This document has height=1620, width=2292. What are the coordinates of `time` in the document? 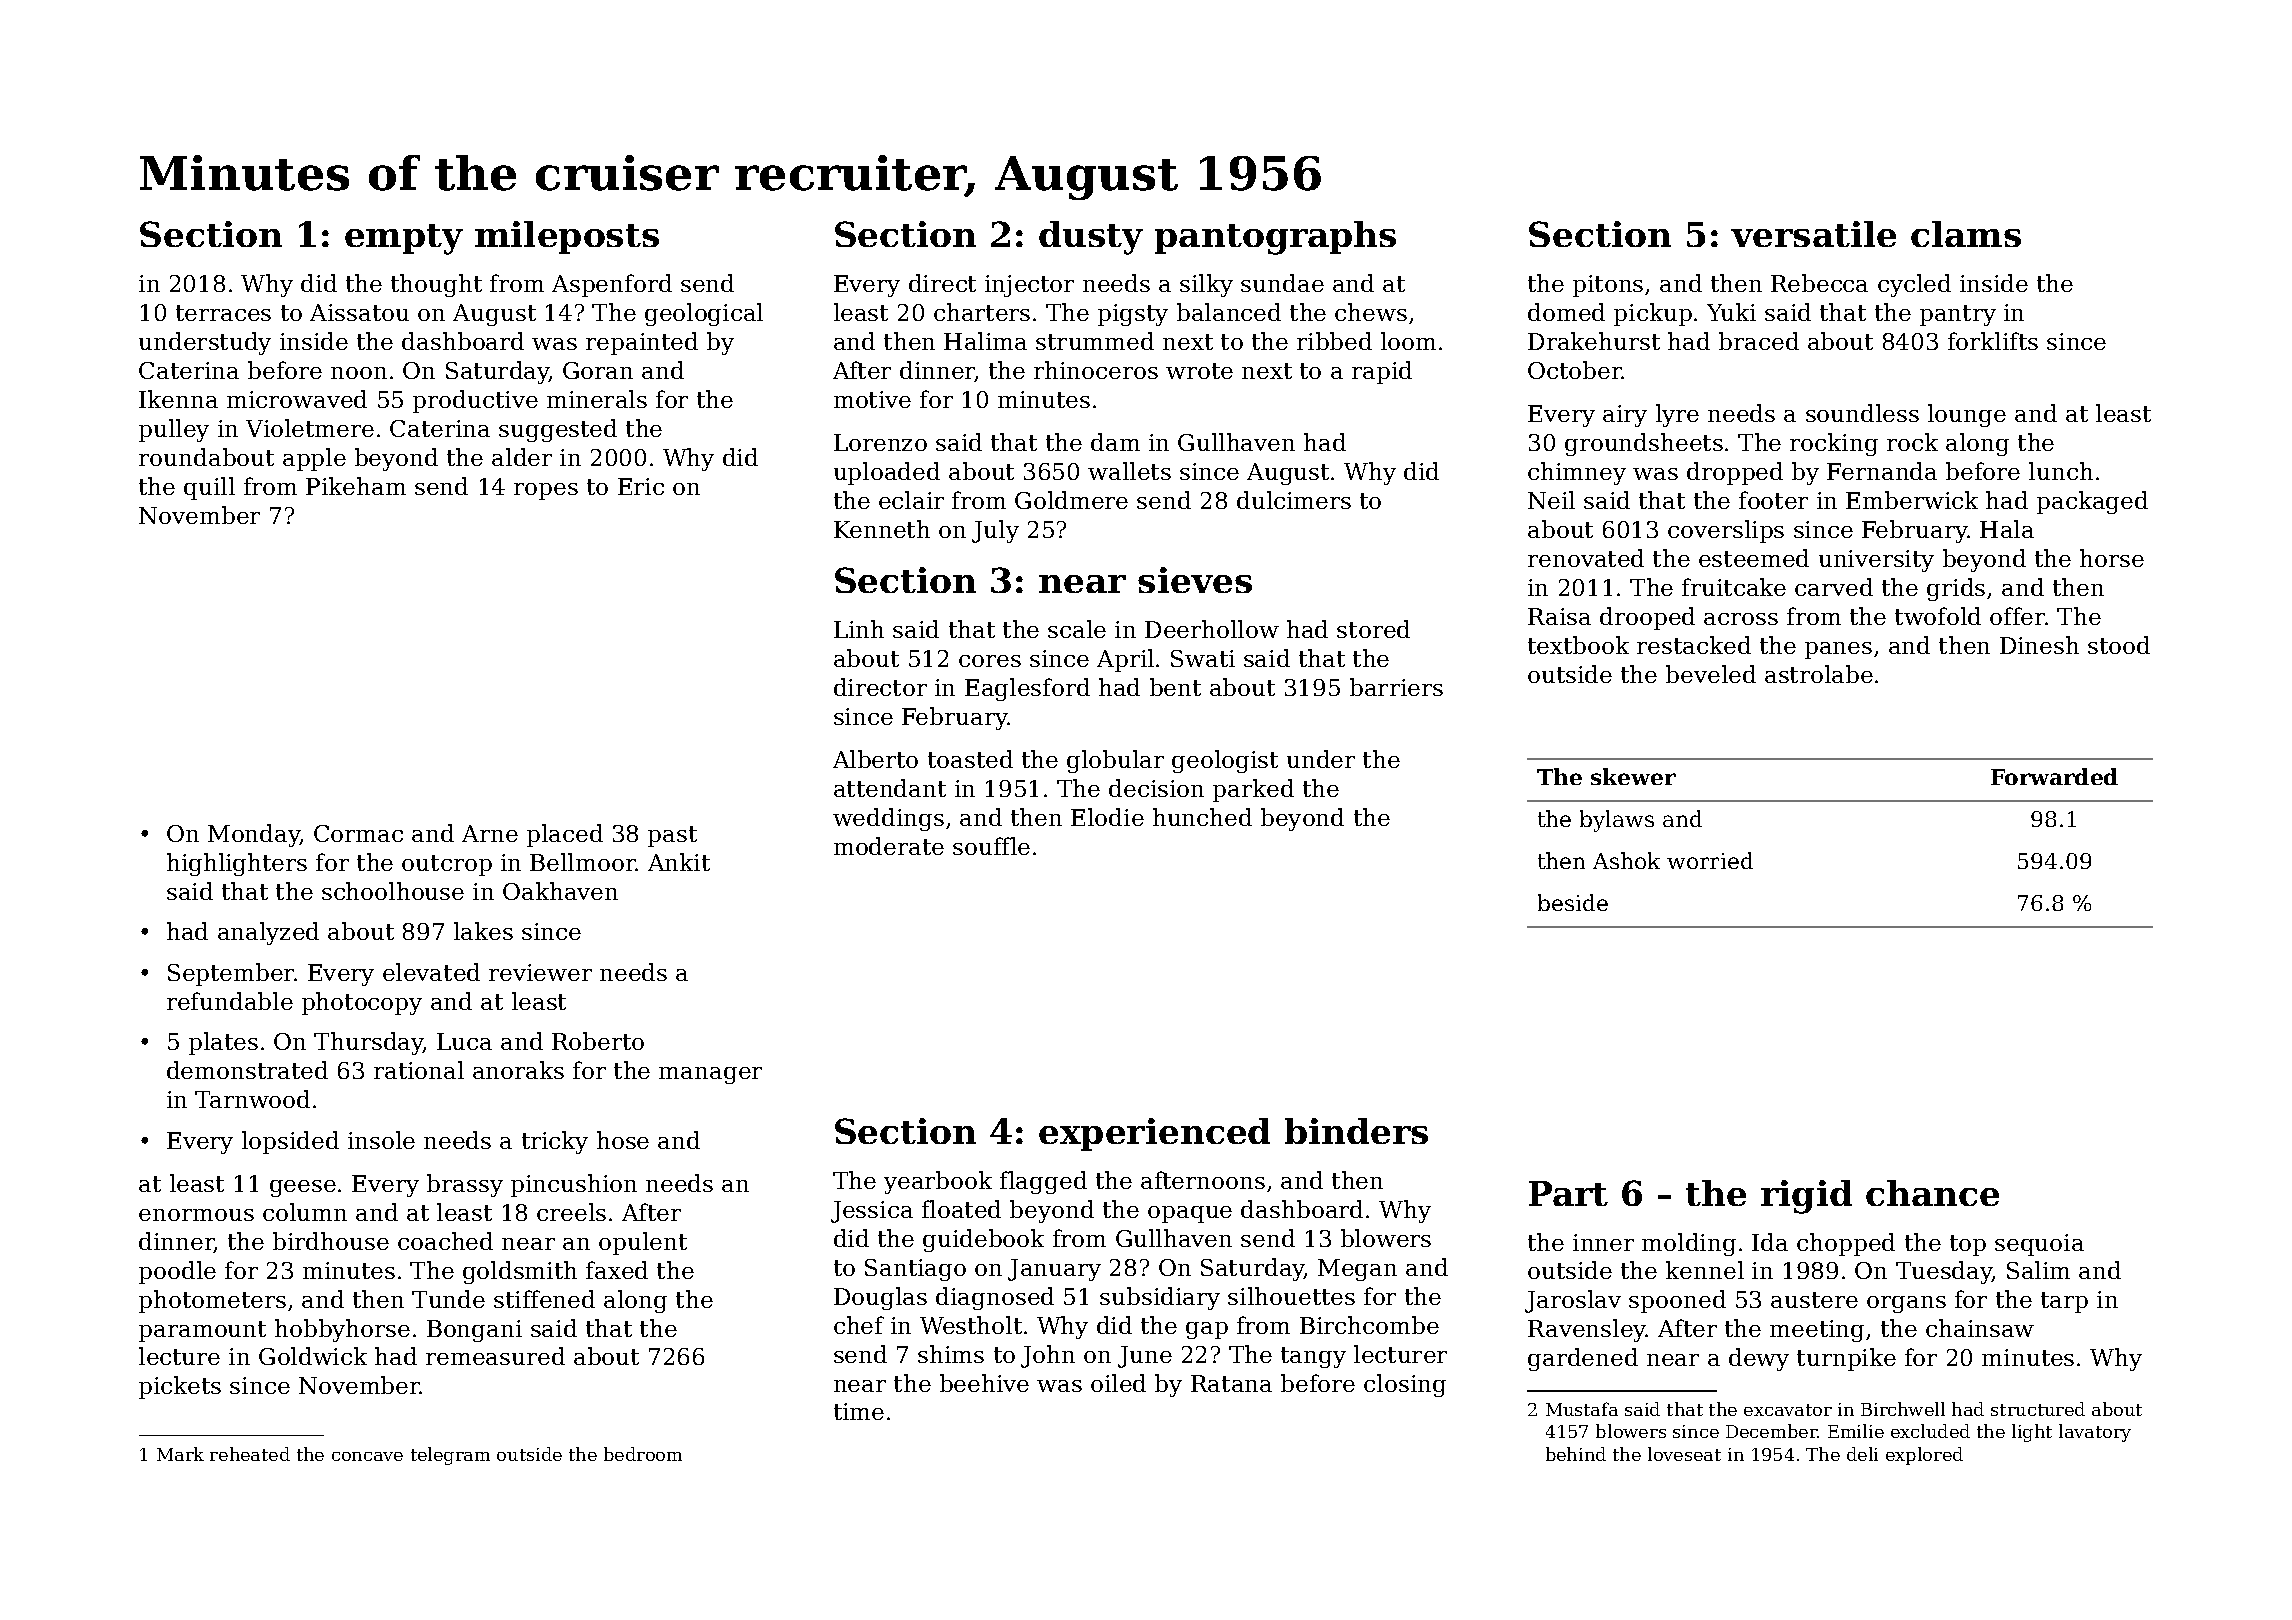 It's located at (859, 1411).
